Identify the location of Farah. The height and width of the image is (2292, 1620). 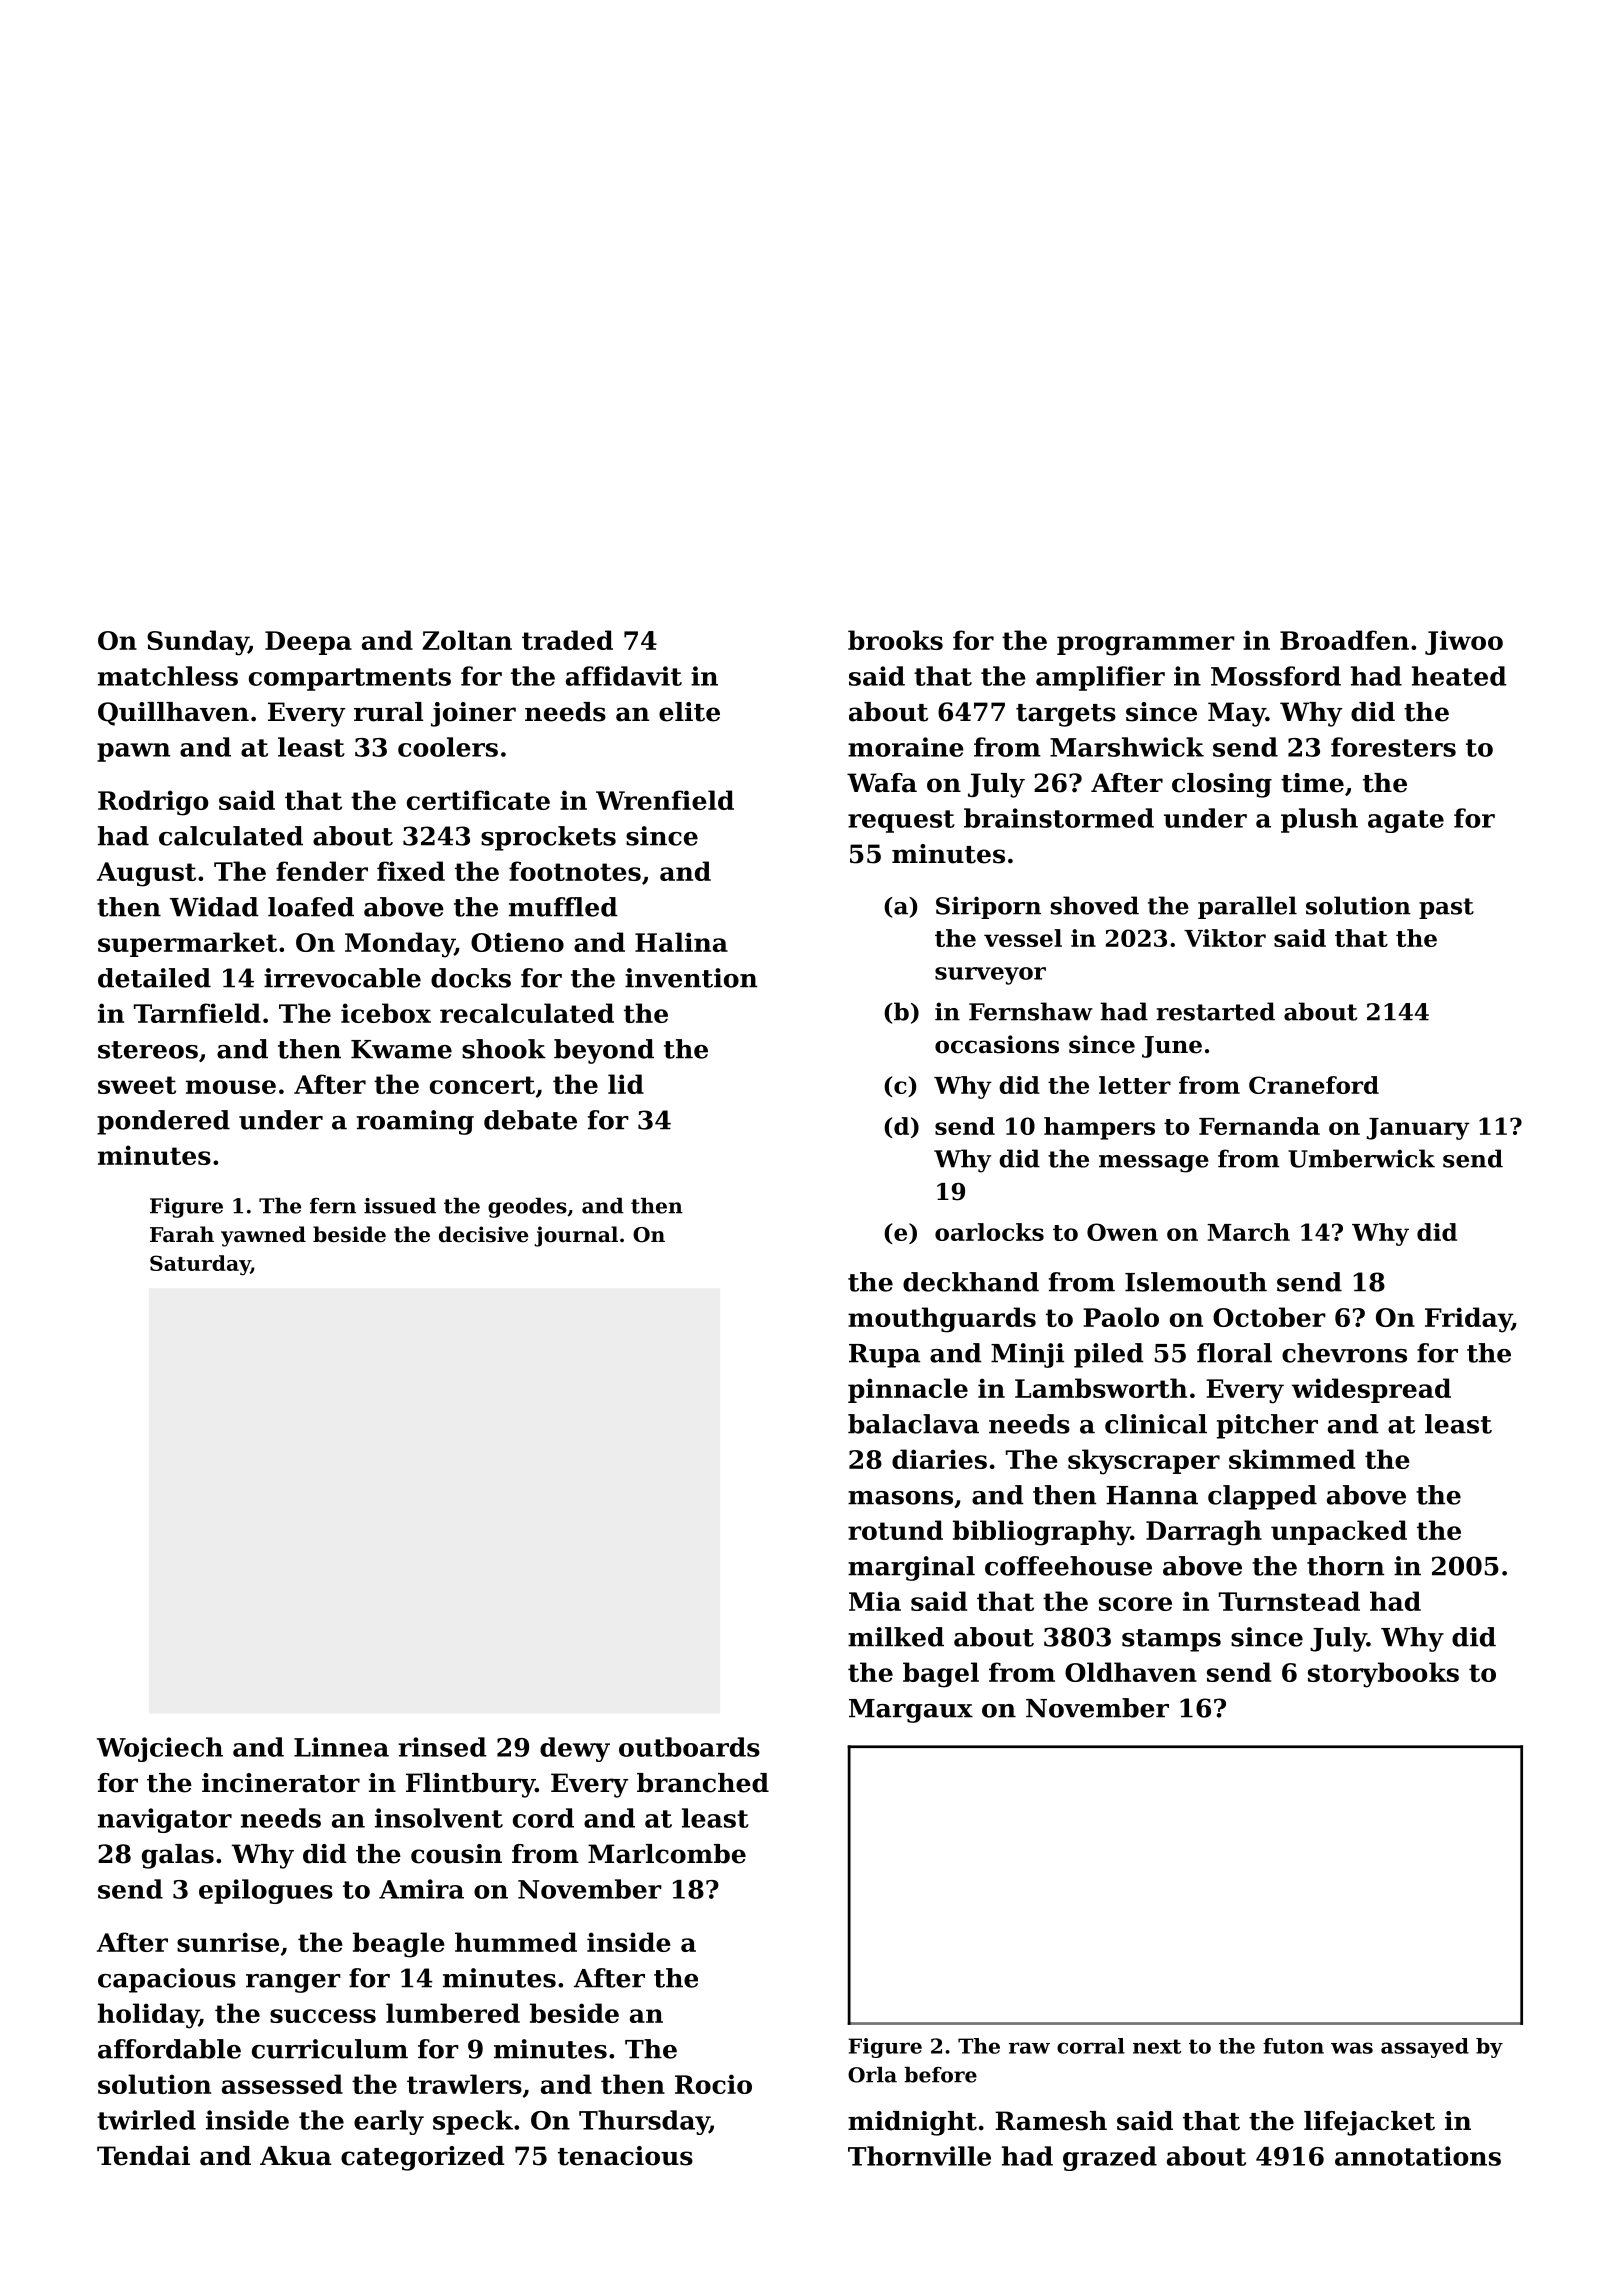
(182, 1234).
